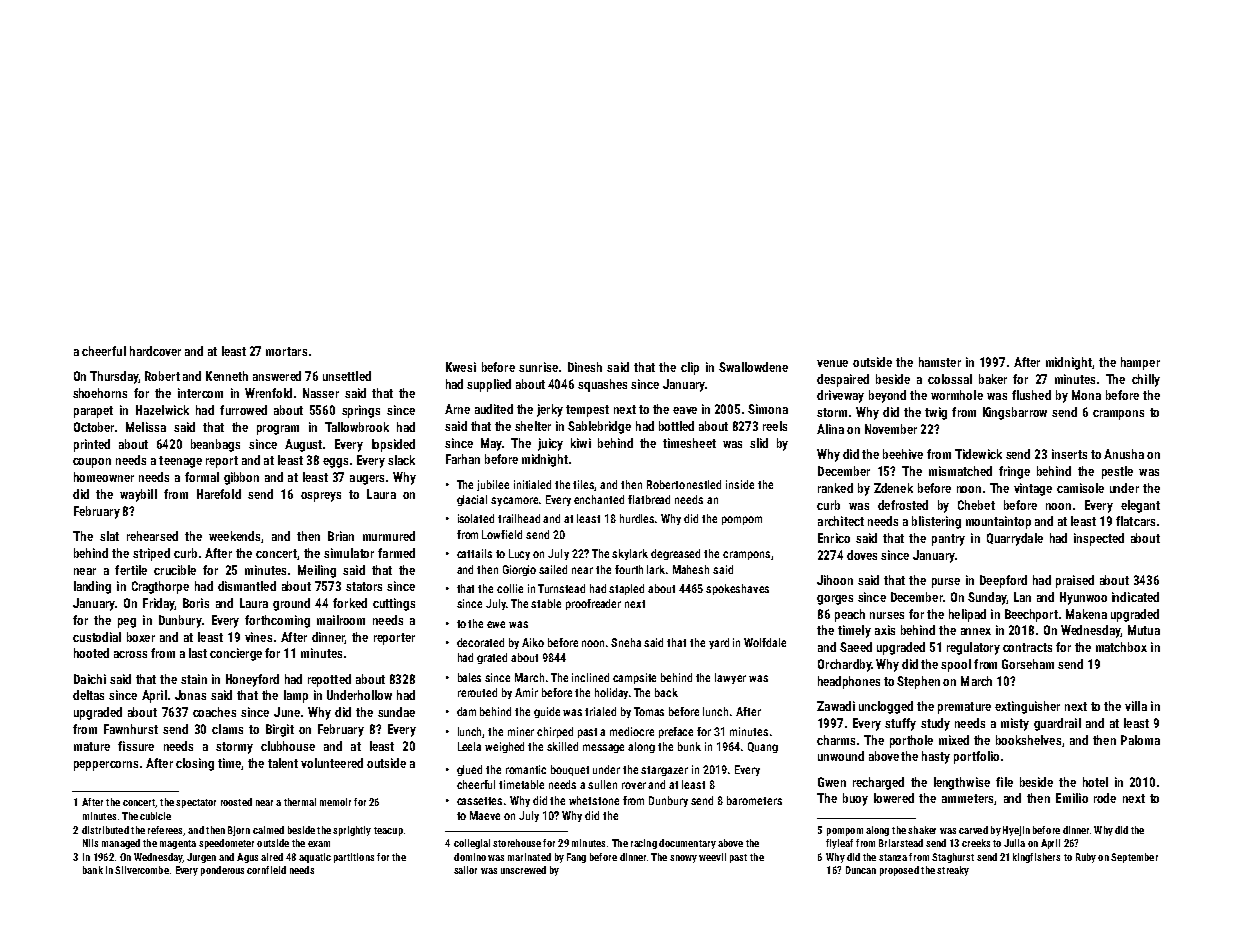  Describe the element at coordinates (175, 570) in the screenshot. I see `crucible` at that location.
